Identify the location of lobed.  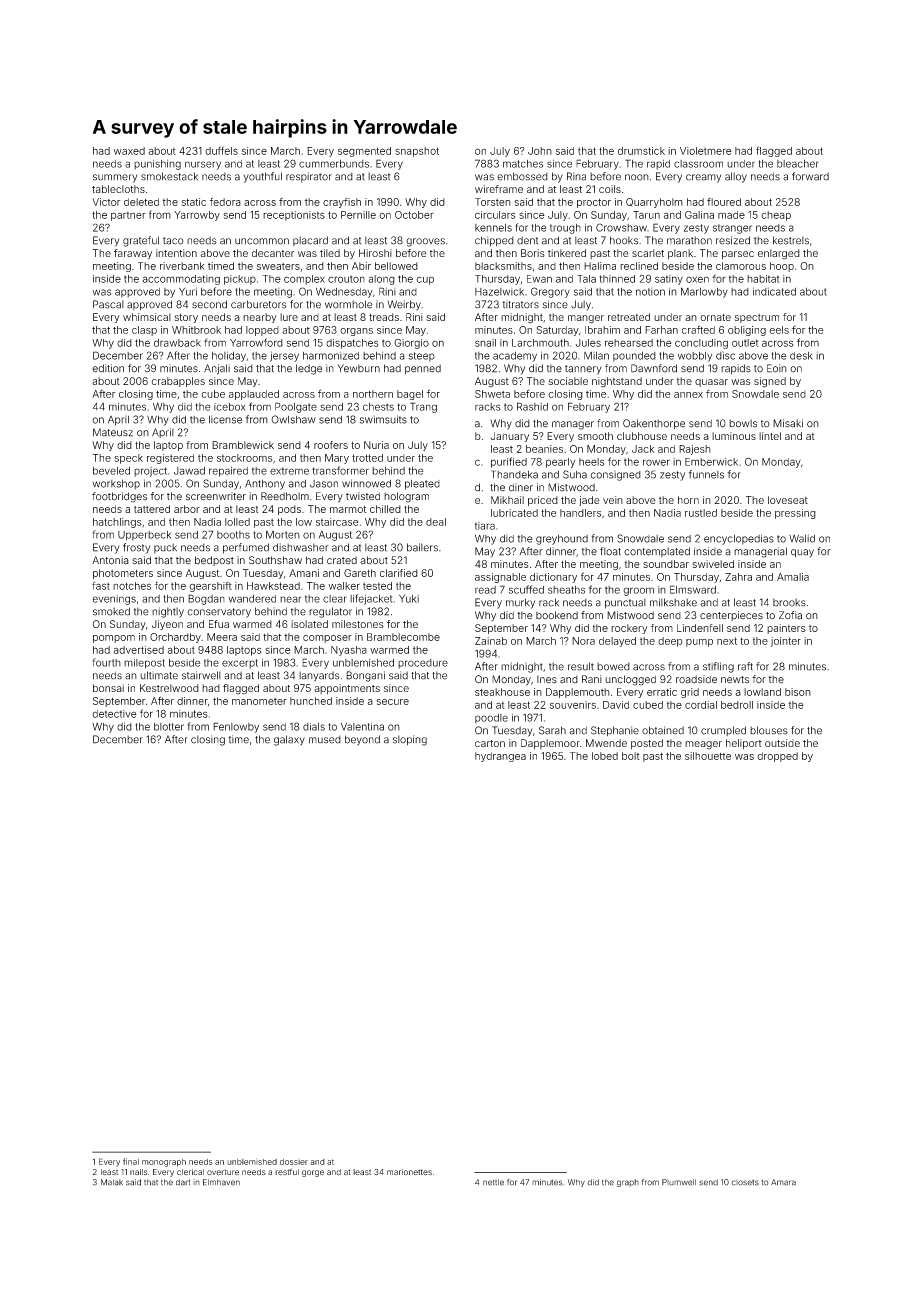
(605, 756).
